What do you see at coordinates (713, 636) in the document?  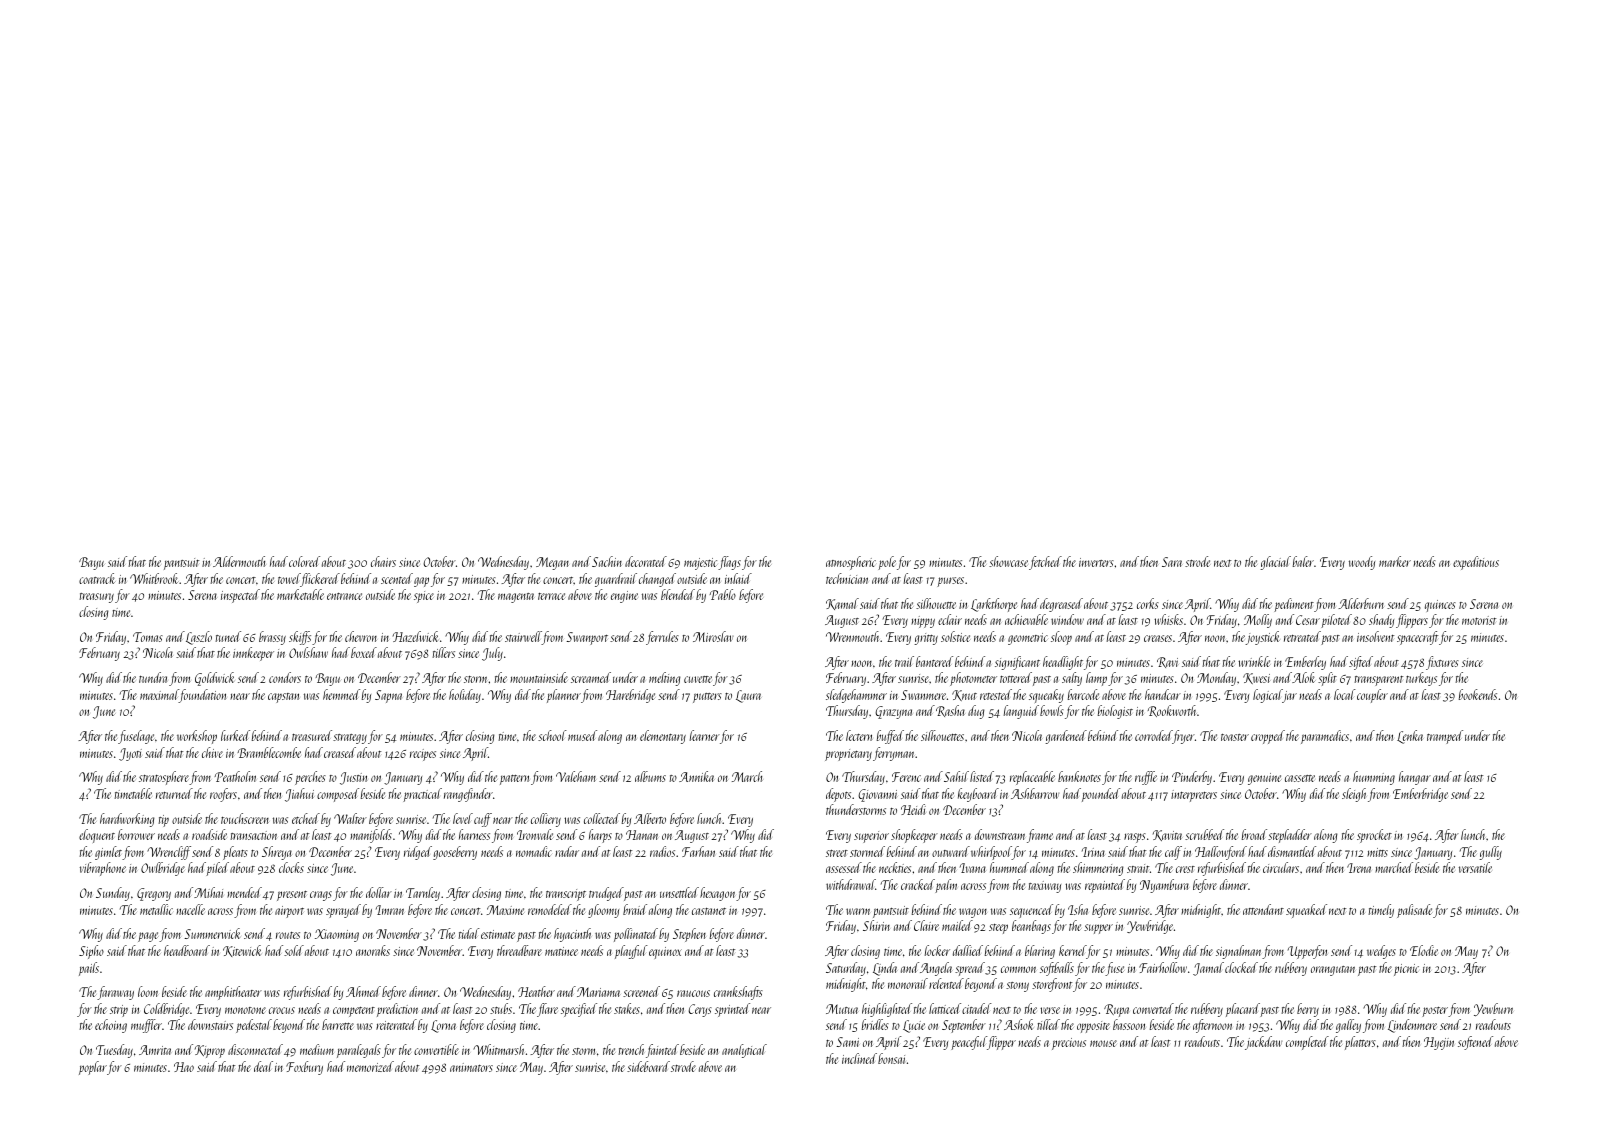 I see `Miroslav` at bounding box center [713, 636].
